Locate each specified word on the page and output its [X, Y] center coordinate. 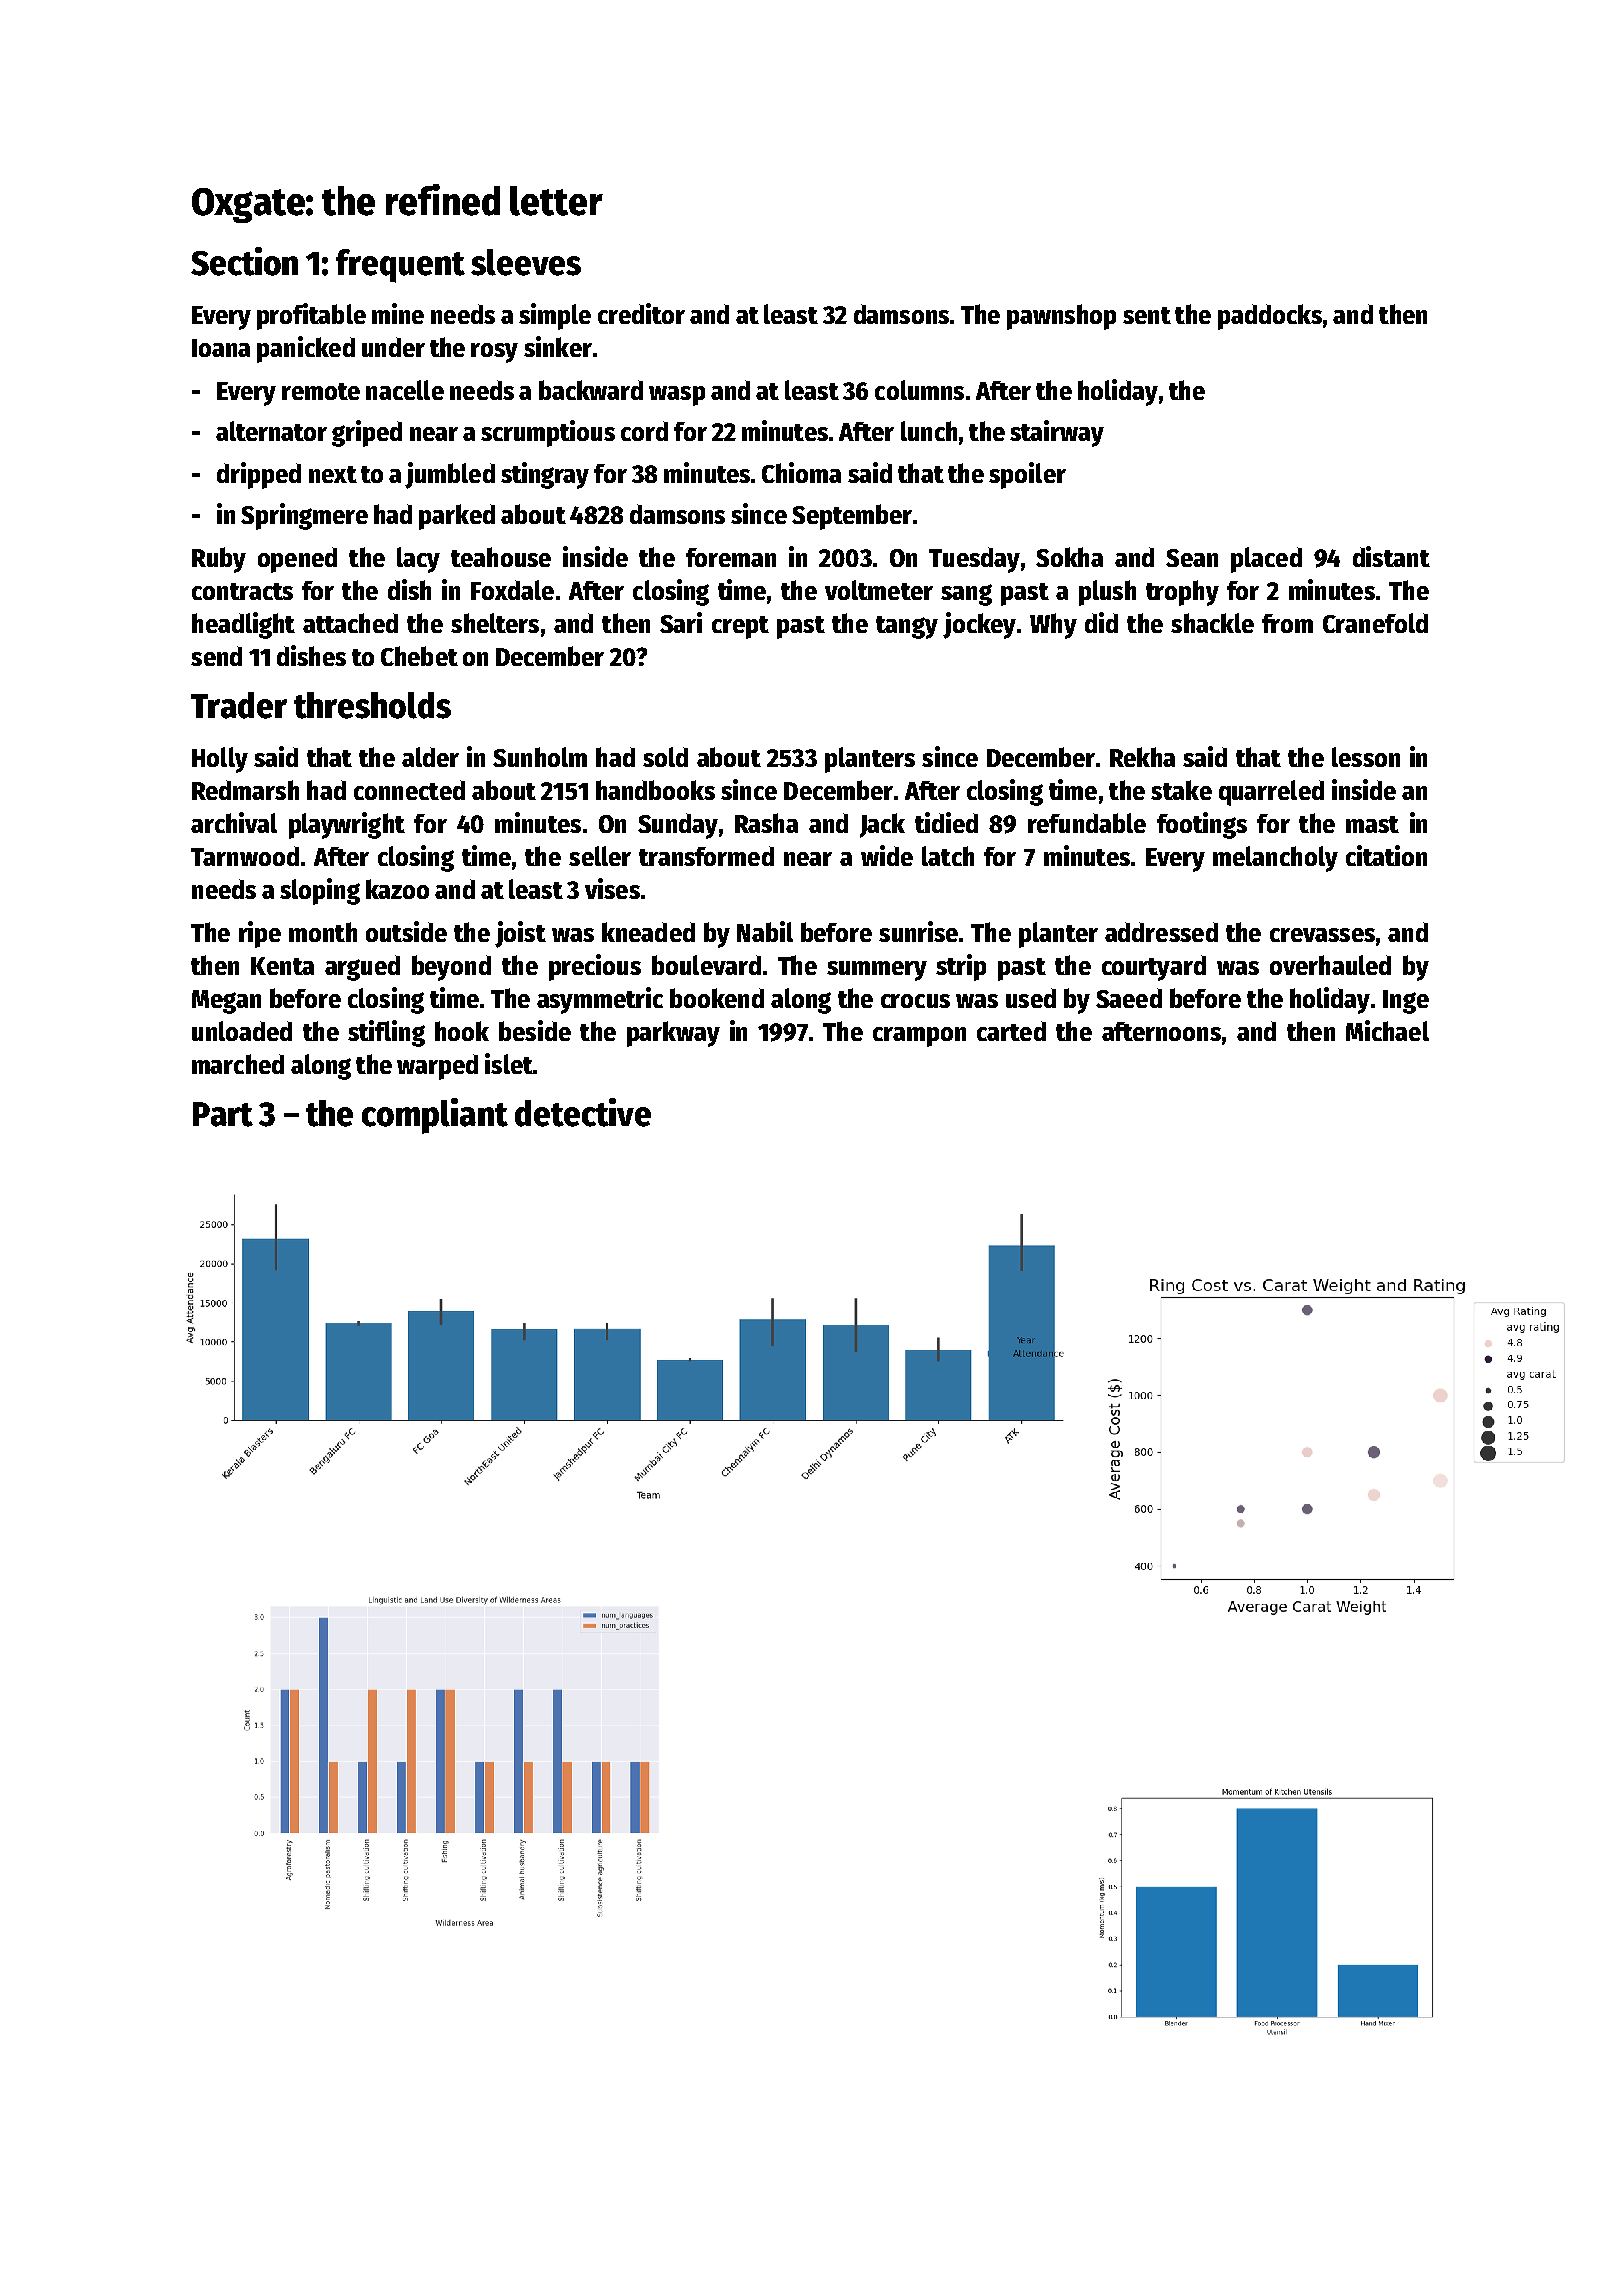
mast [1372, 824]
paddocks [1270, 317]
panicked [306, 349]
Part [223, 1114]
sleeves [526, 262]
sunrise [918, 931]
